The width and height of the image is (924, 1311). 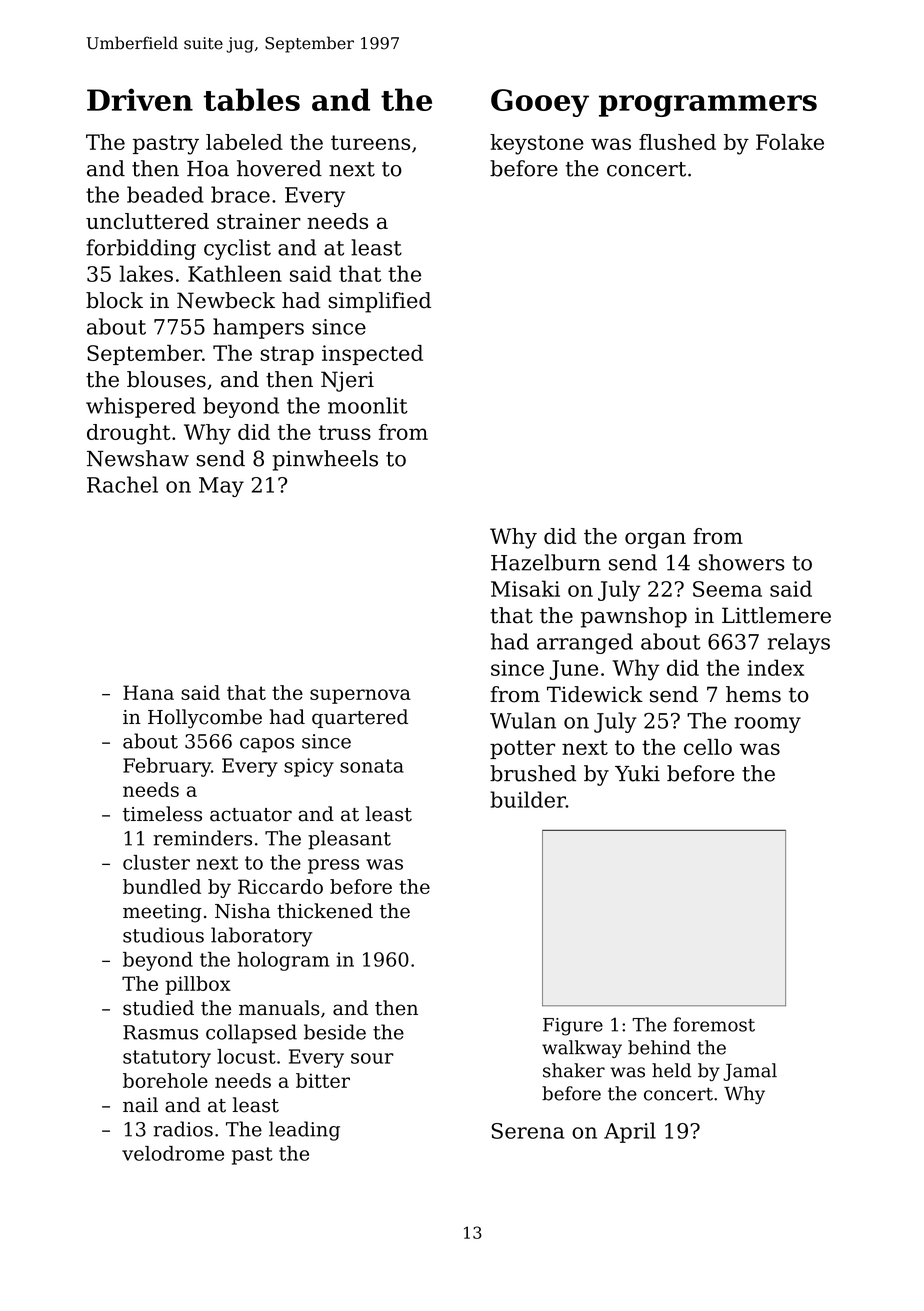 I want to click on studious, so click(x=163, y=935).
